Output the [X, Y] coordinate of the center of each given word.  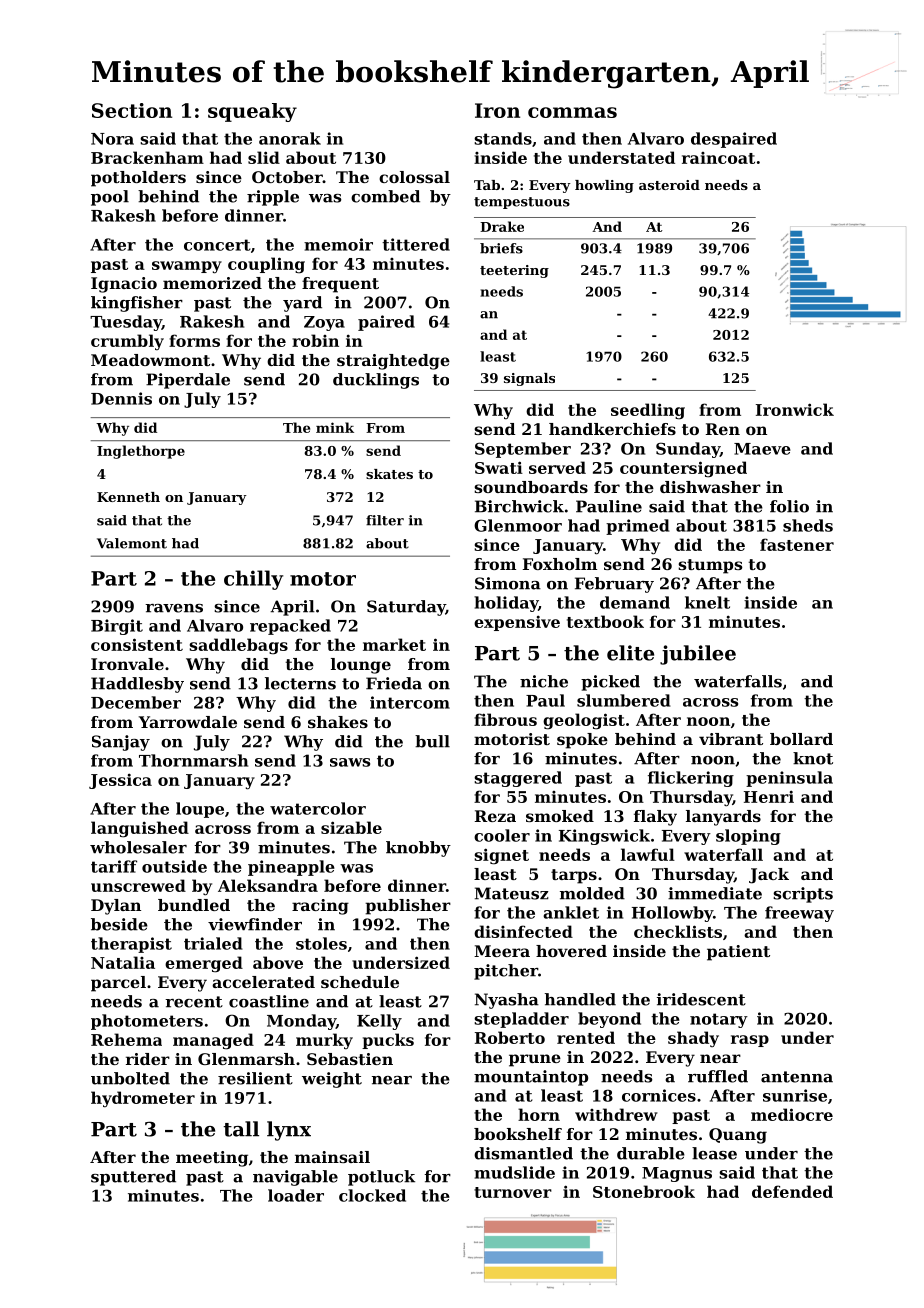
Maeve [762, 449]
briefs [501, 248]
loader [296, 1195]
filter [385, 520]
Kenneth [128, 497]
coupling [266, 265]
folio [789, 506]
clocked [372, 1195]
